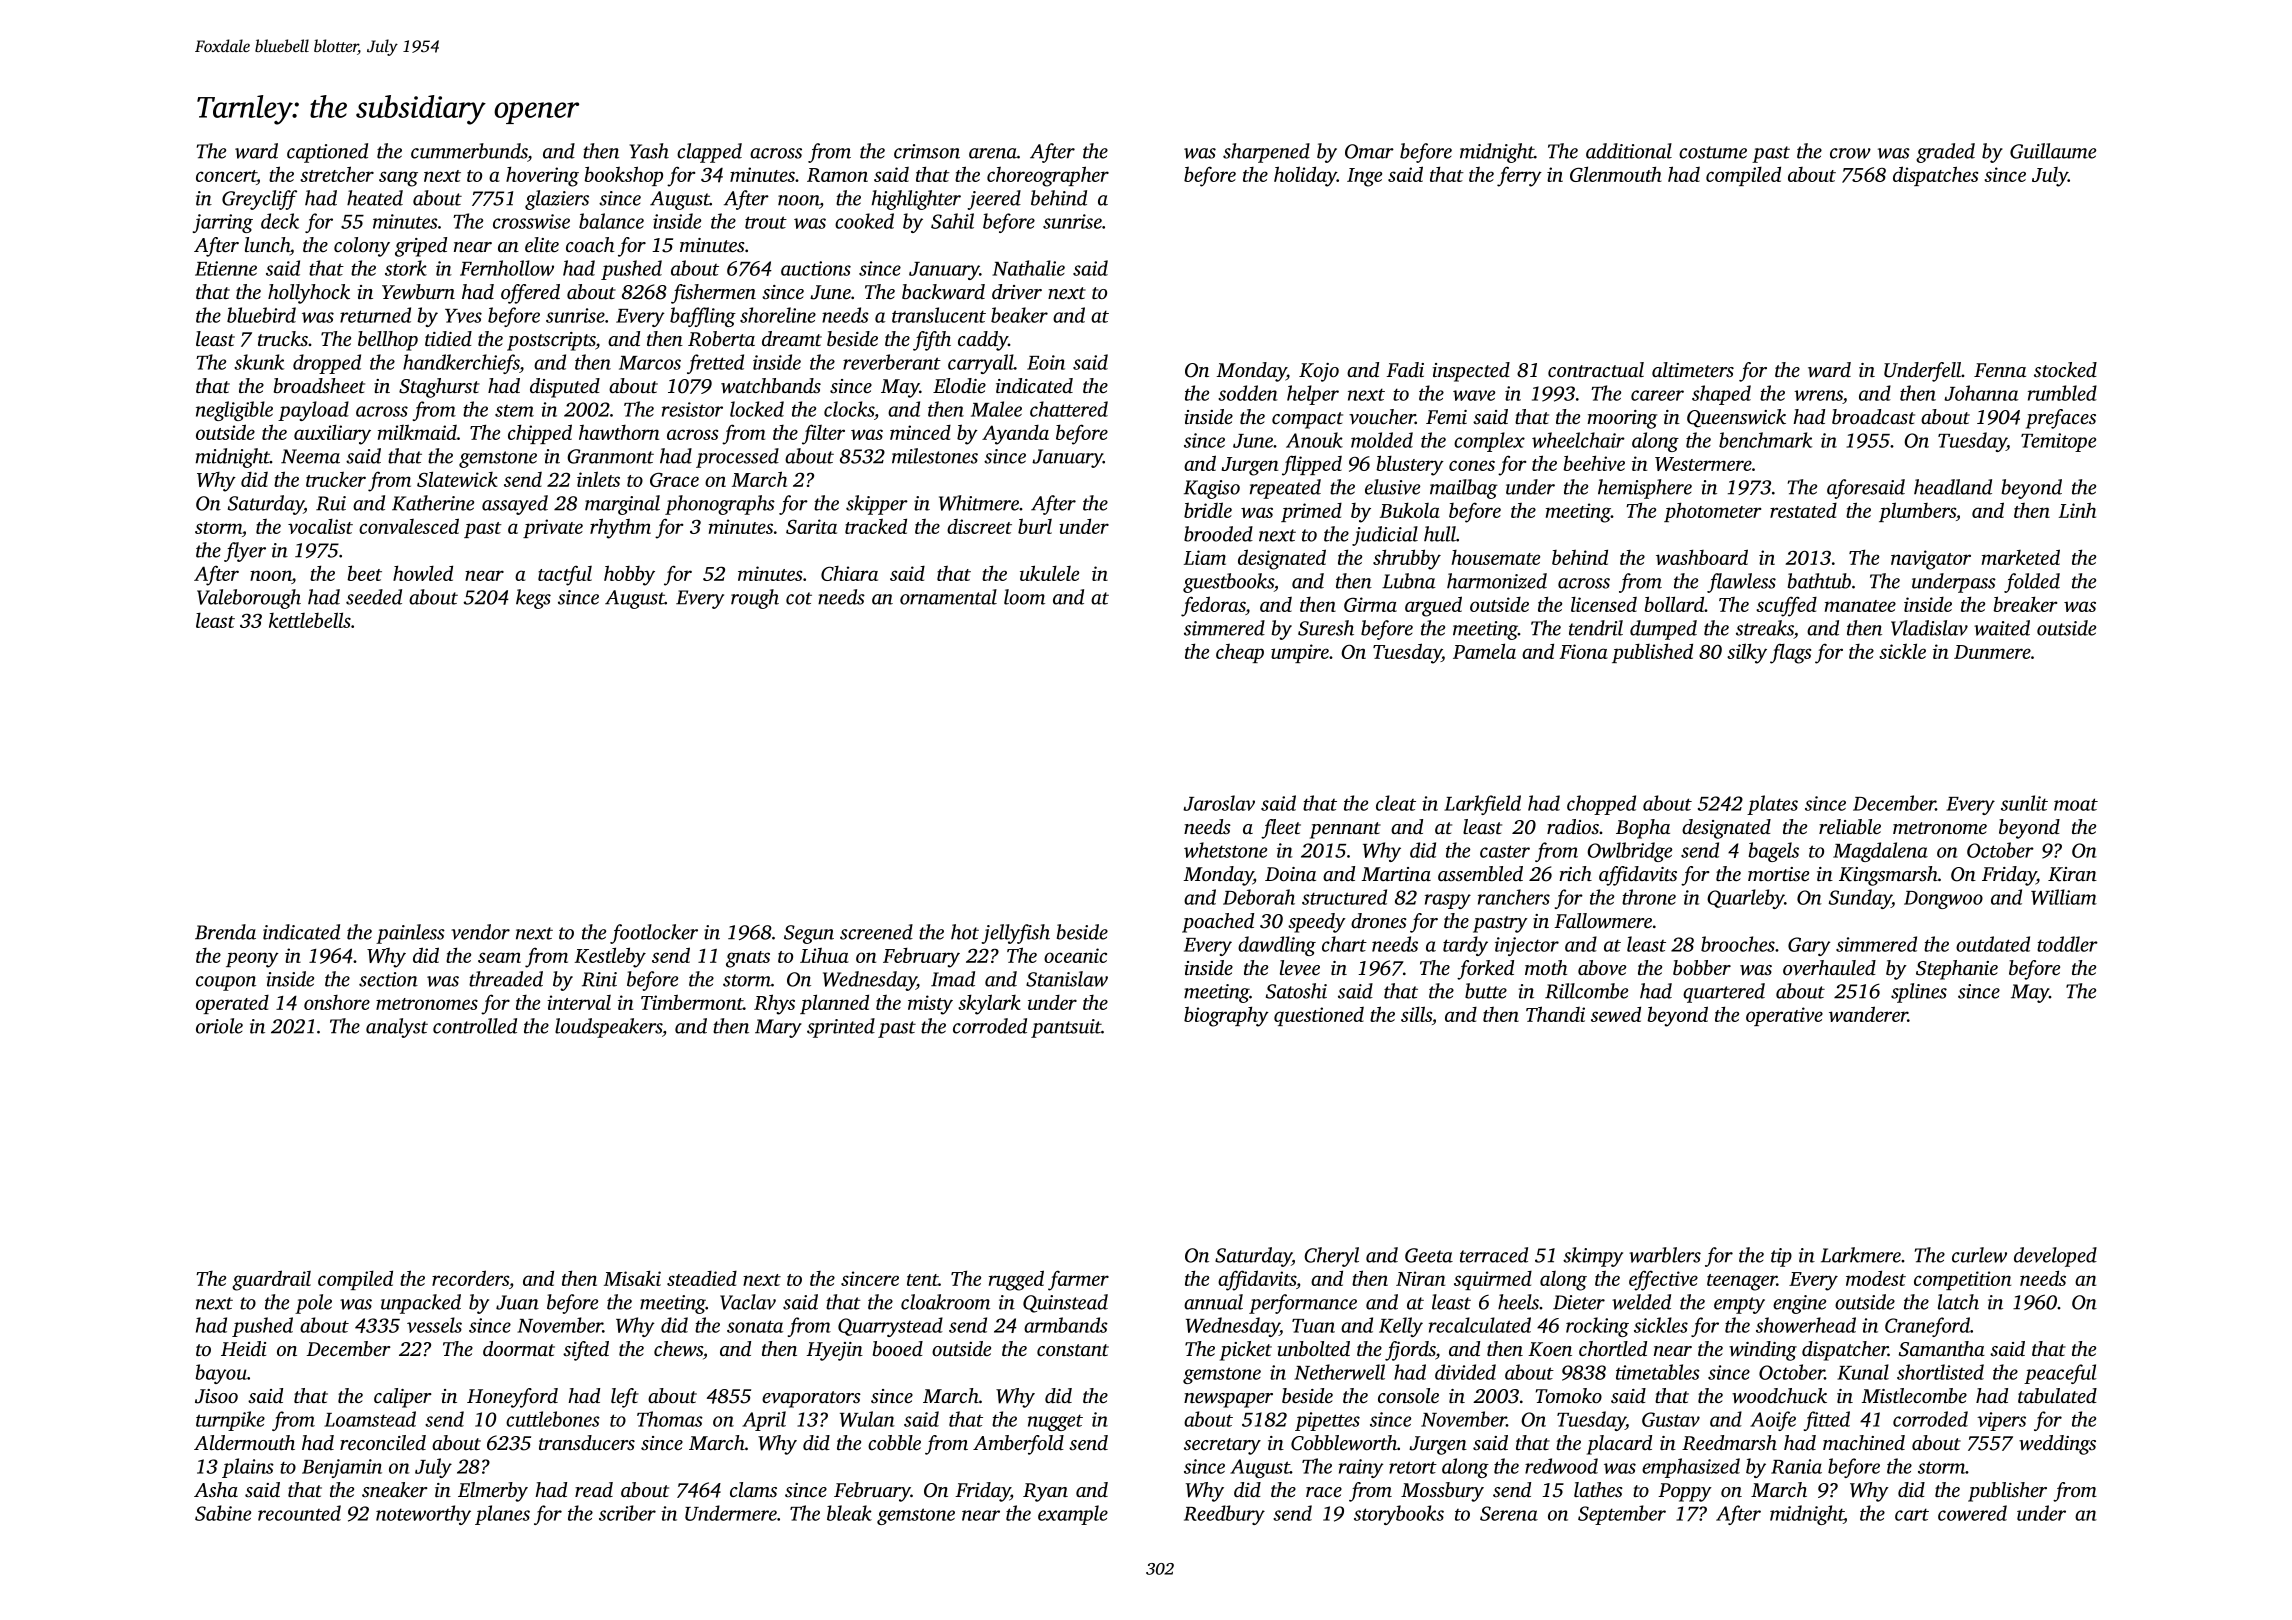 The height and width of the screenshot is (1620, 2292). I want to click on Loamstead, so click(370, 1419).
